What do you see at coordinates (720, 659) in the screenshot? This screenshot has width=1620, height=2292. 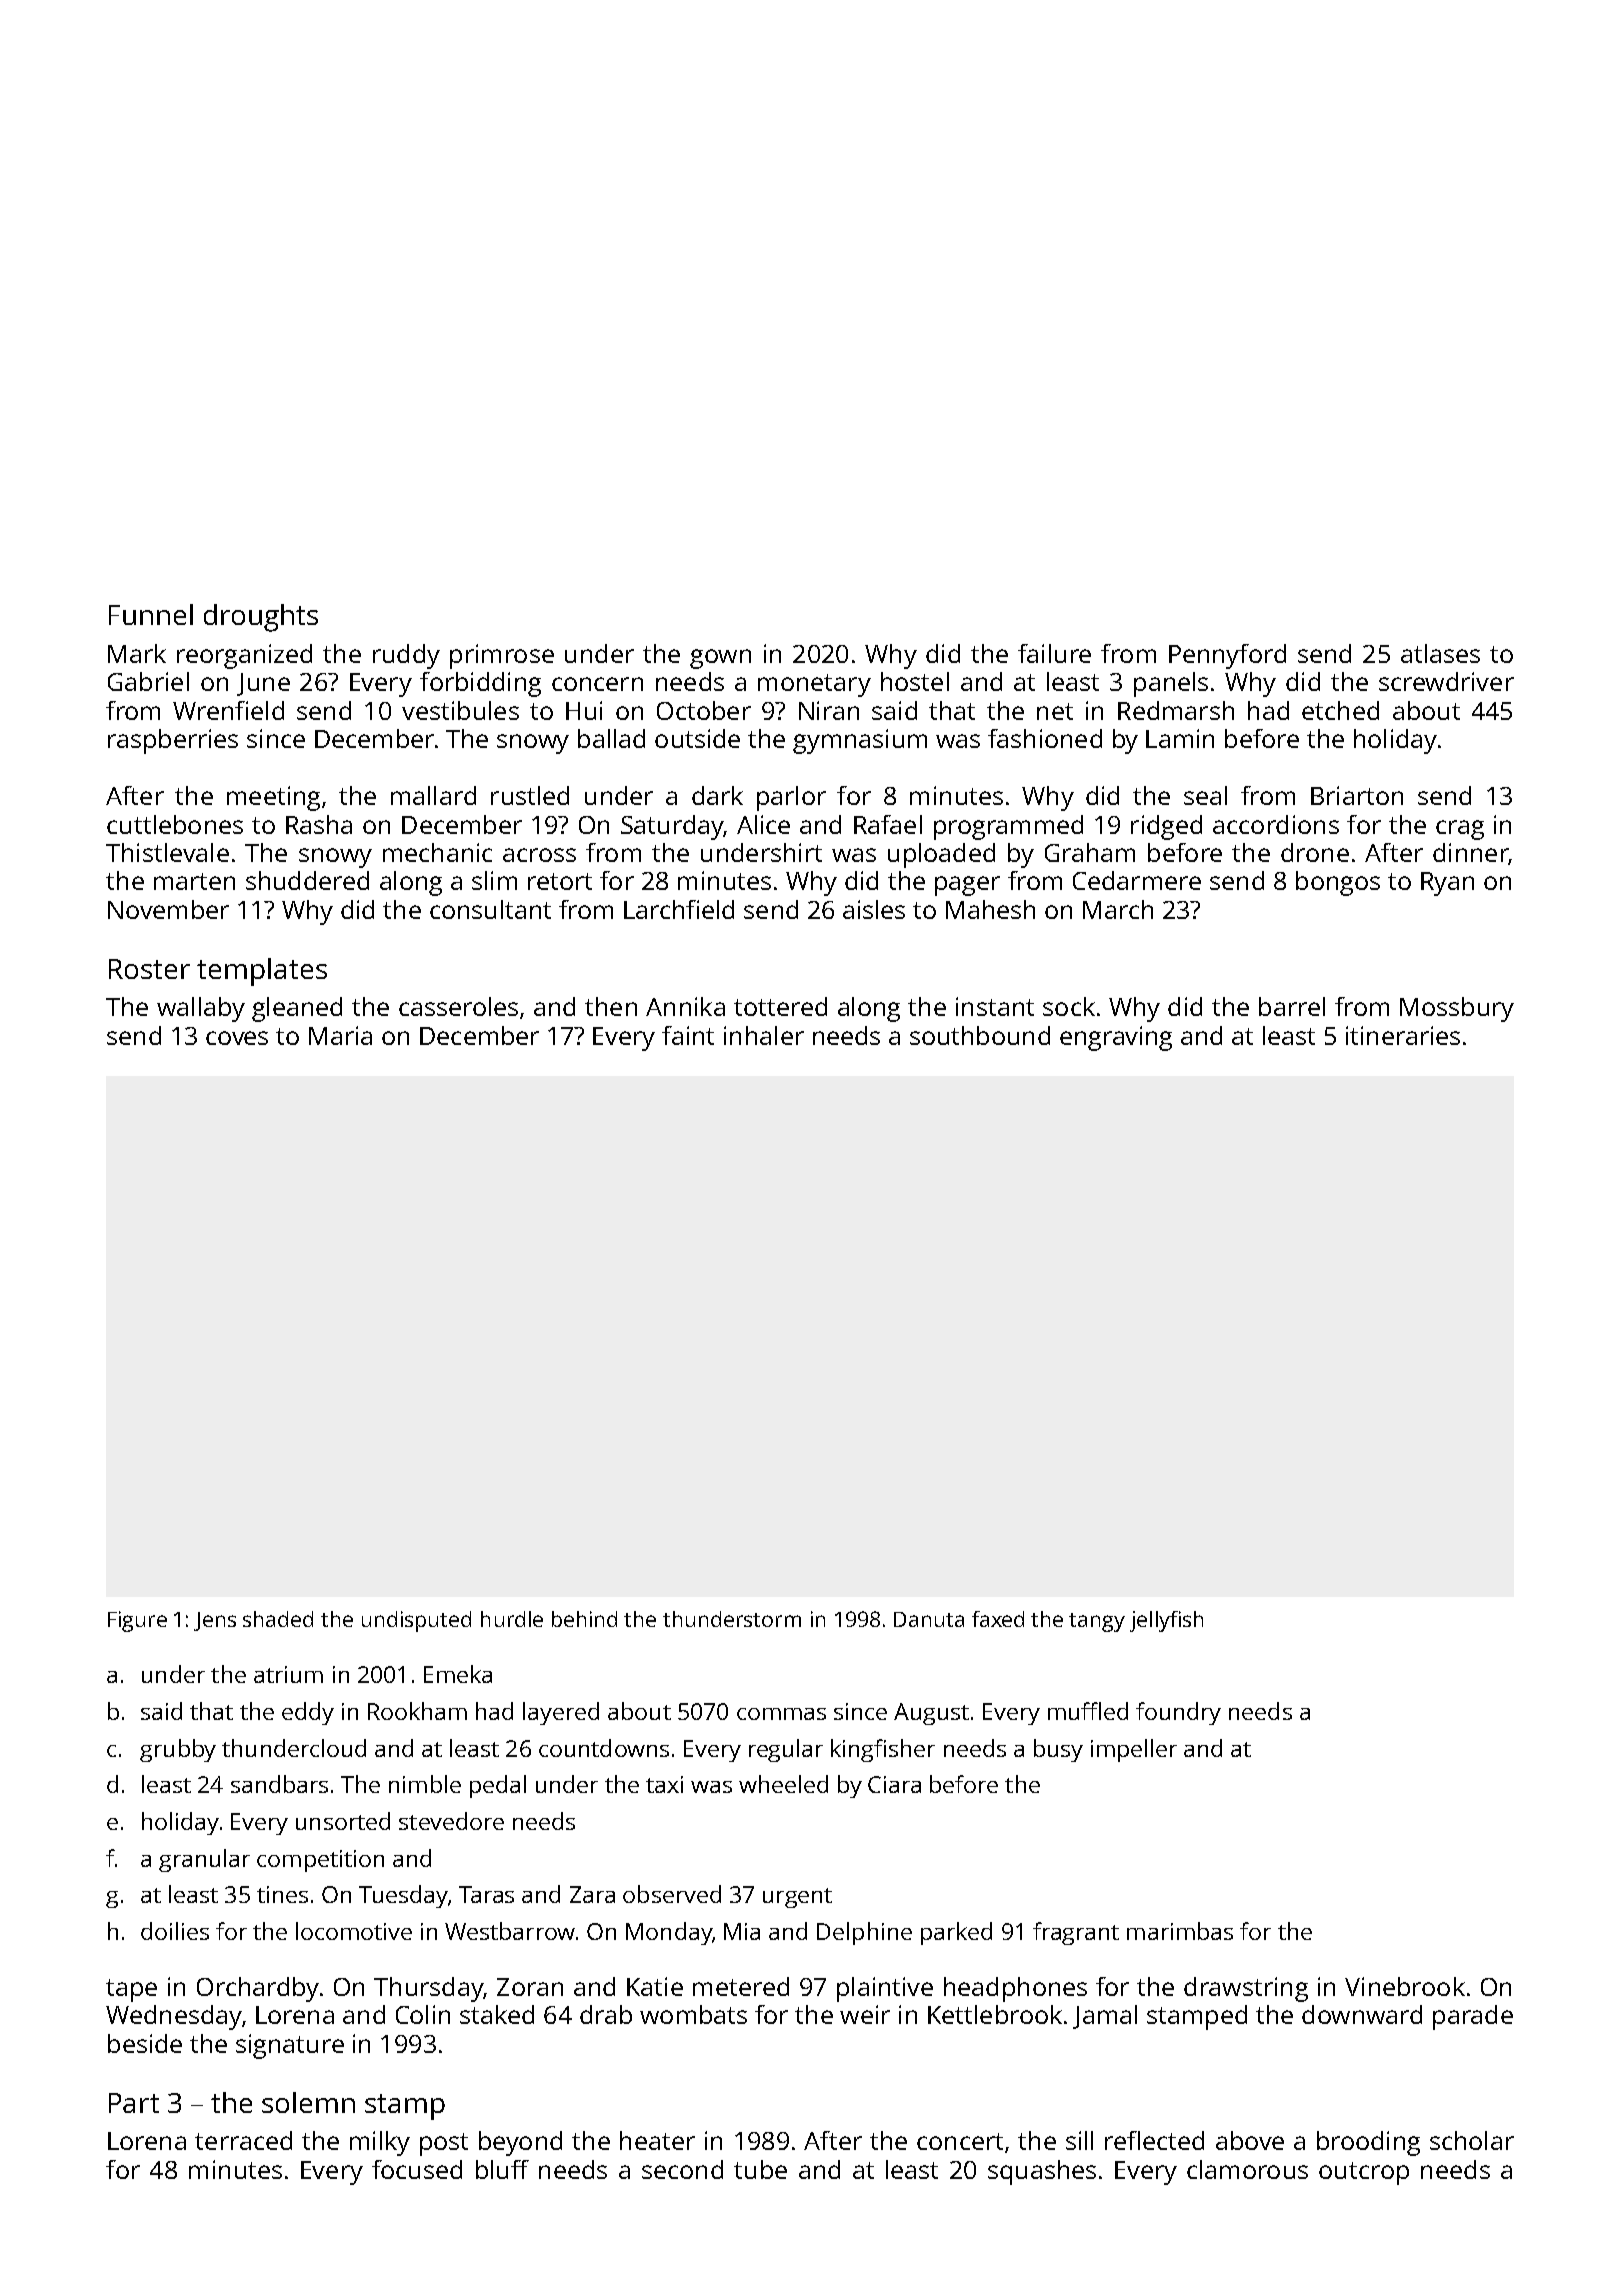 I see `gown` at bounding box center [720, 659].
